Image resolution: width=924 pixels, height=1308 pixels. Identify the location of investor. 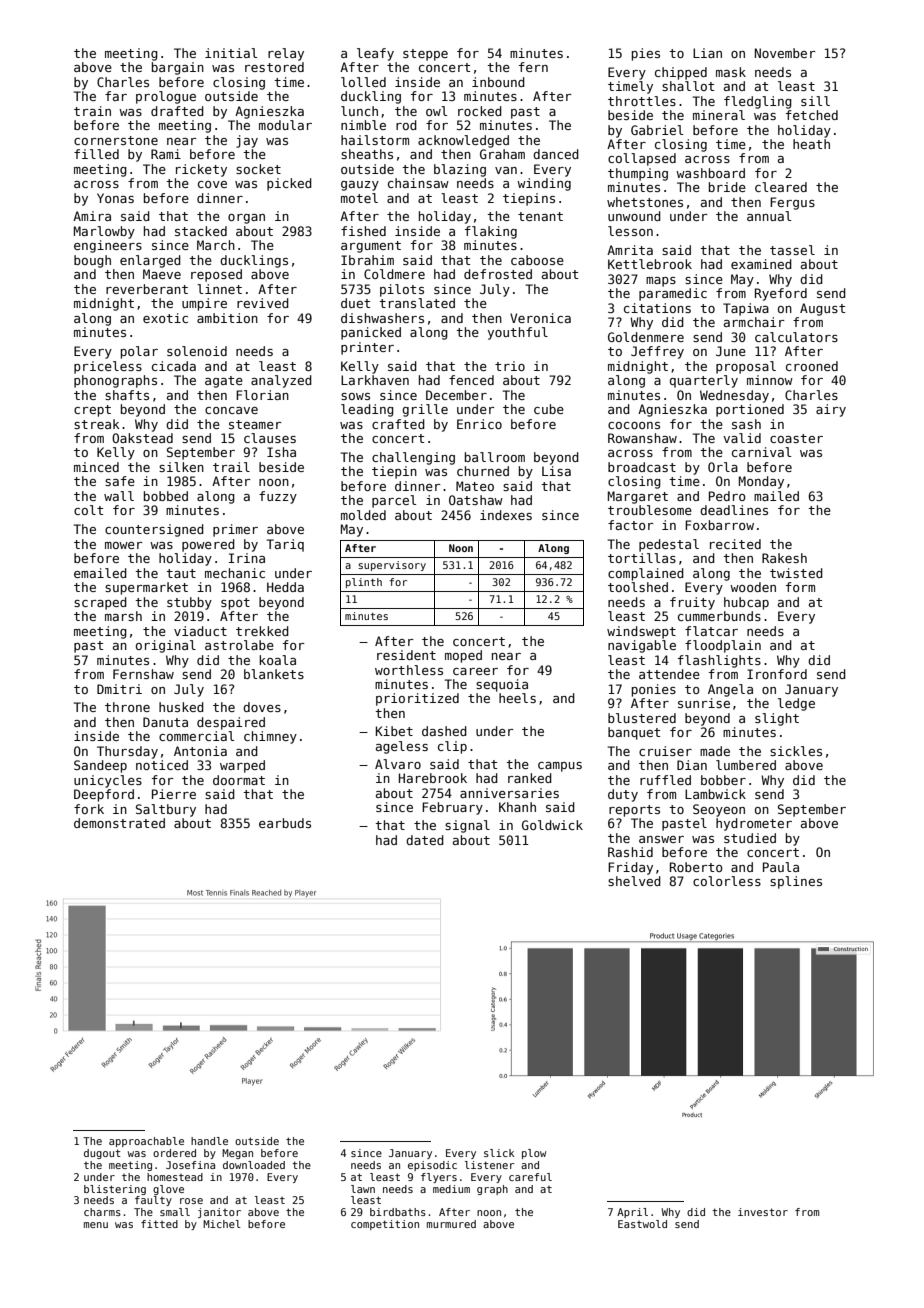
(763, 1212).
